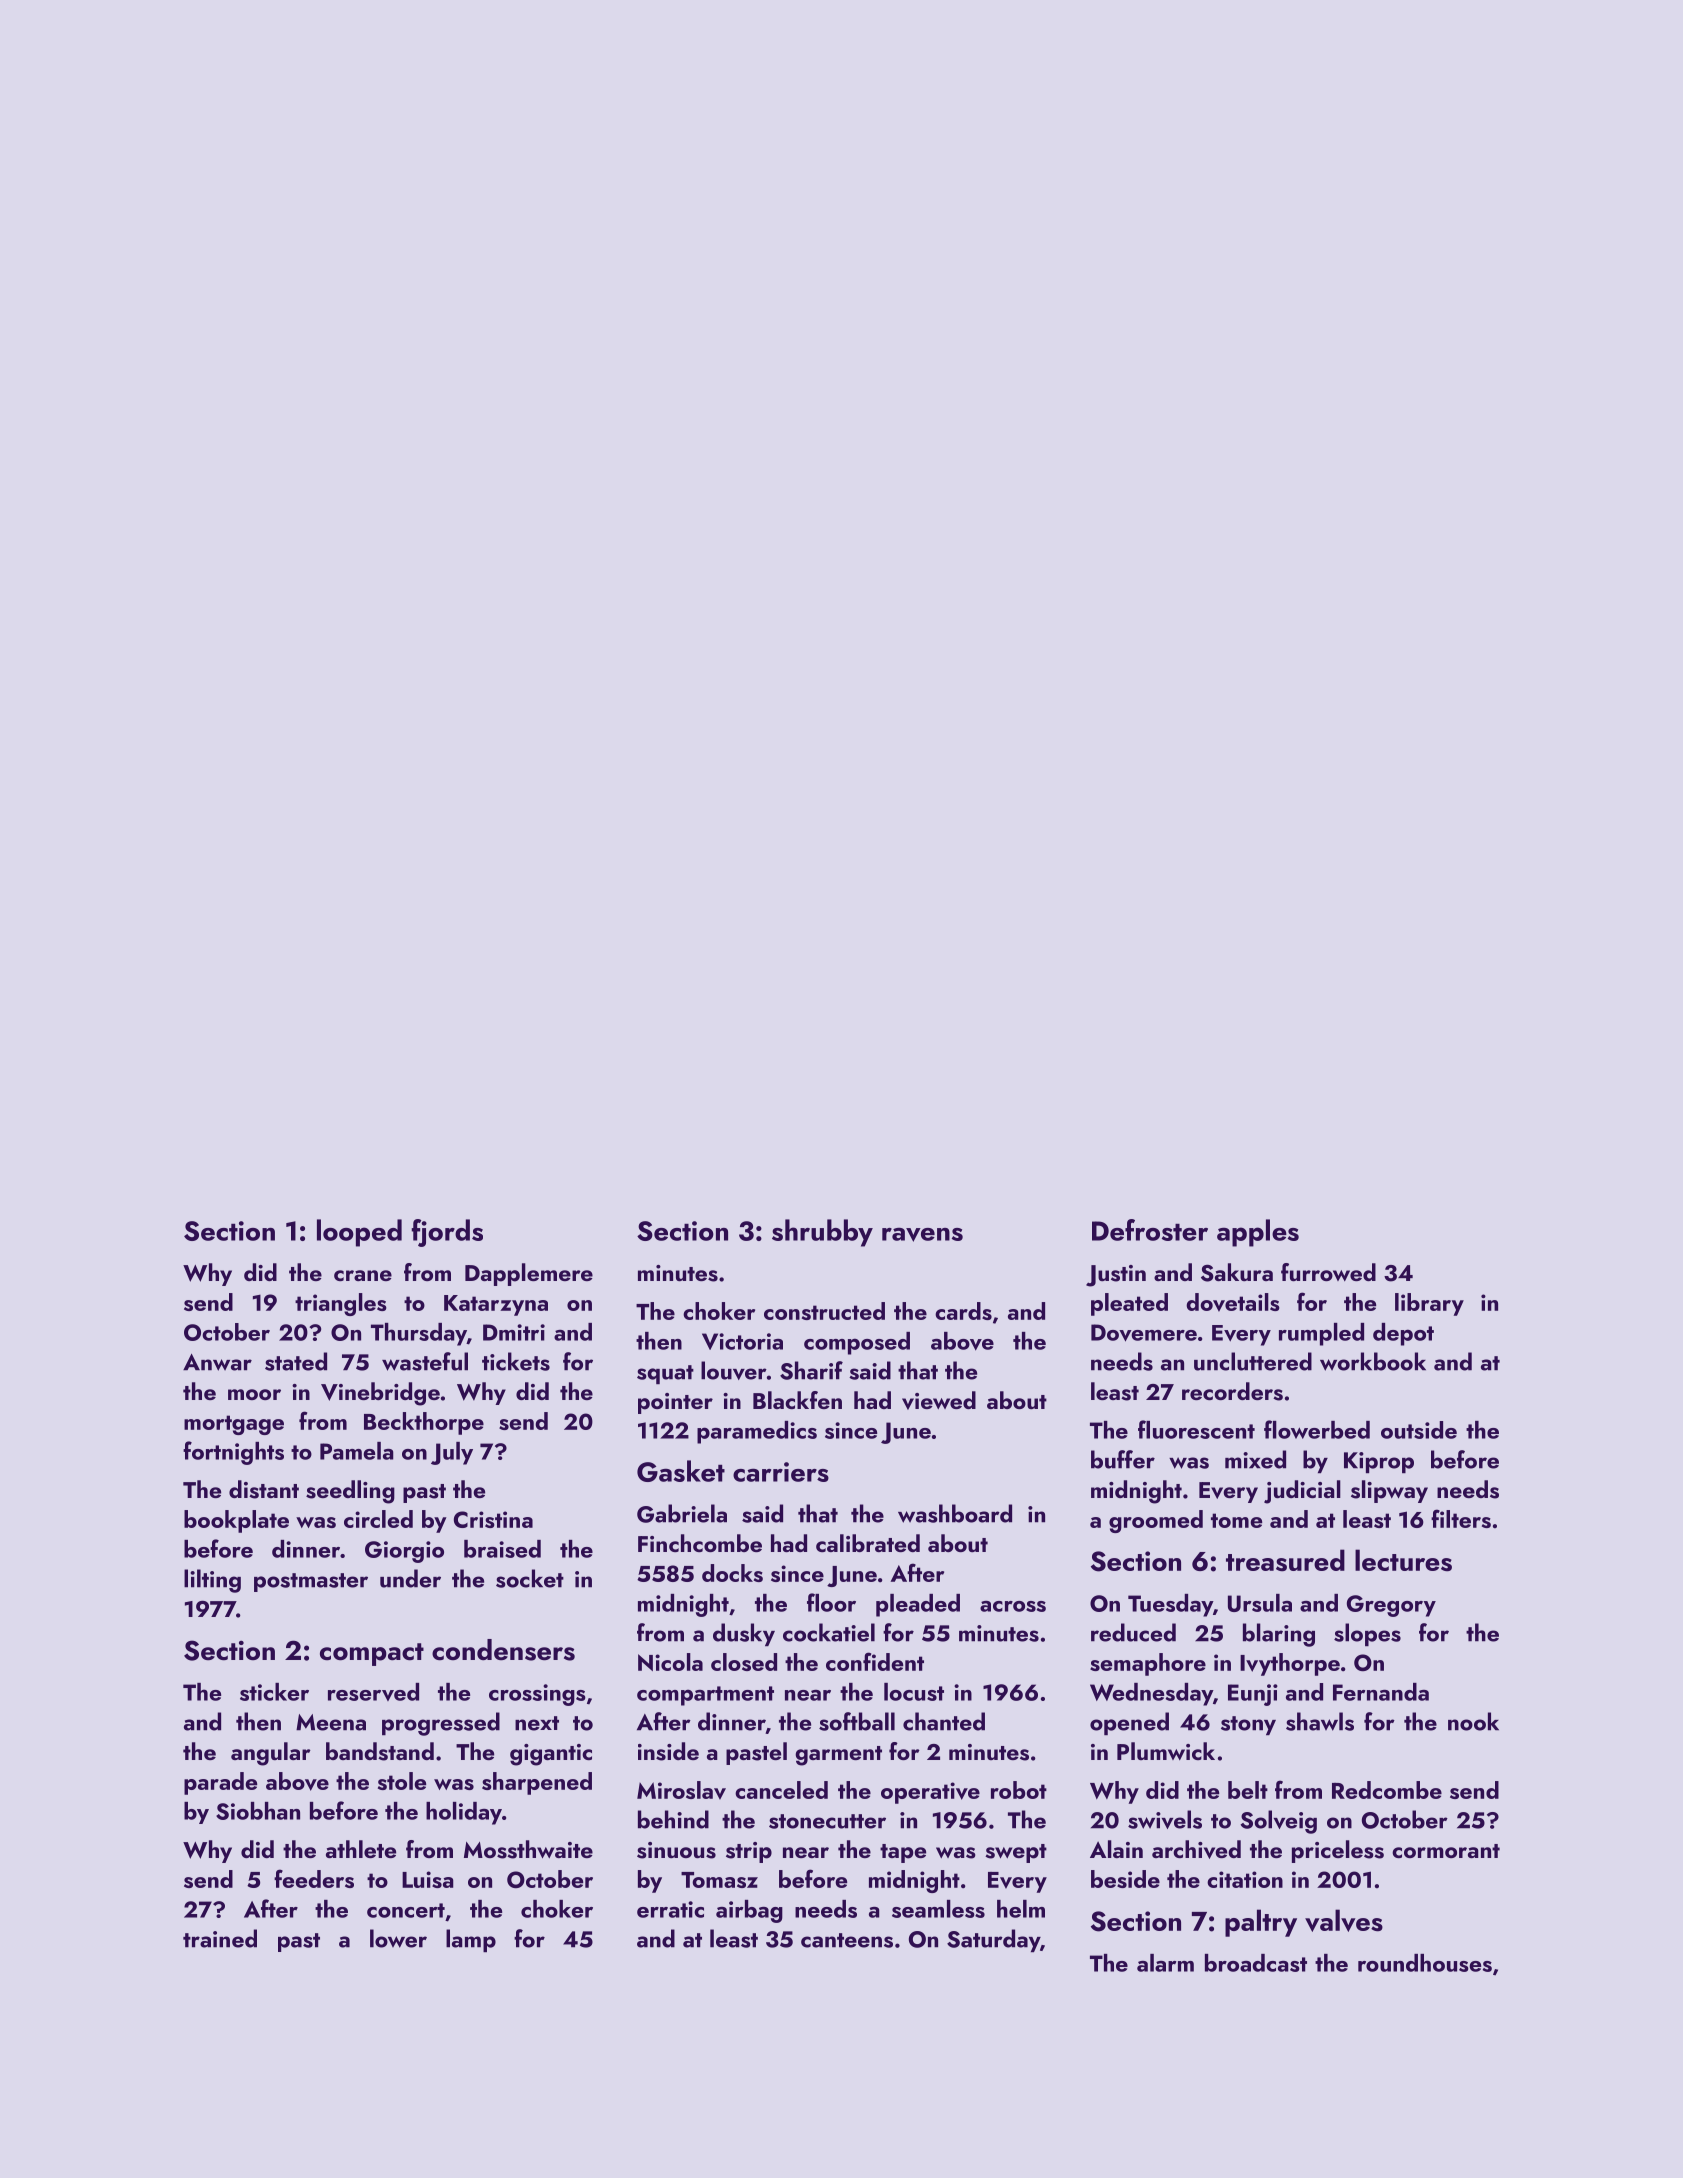  I want to click on washboard, so click(955, 1513).
